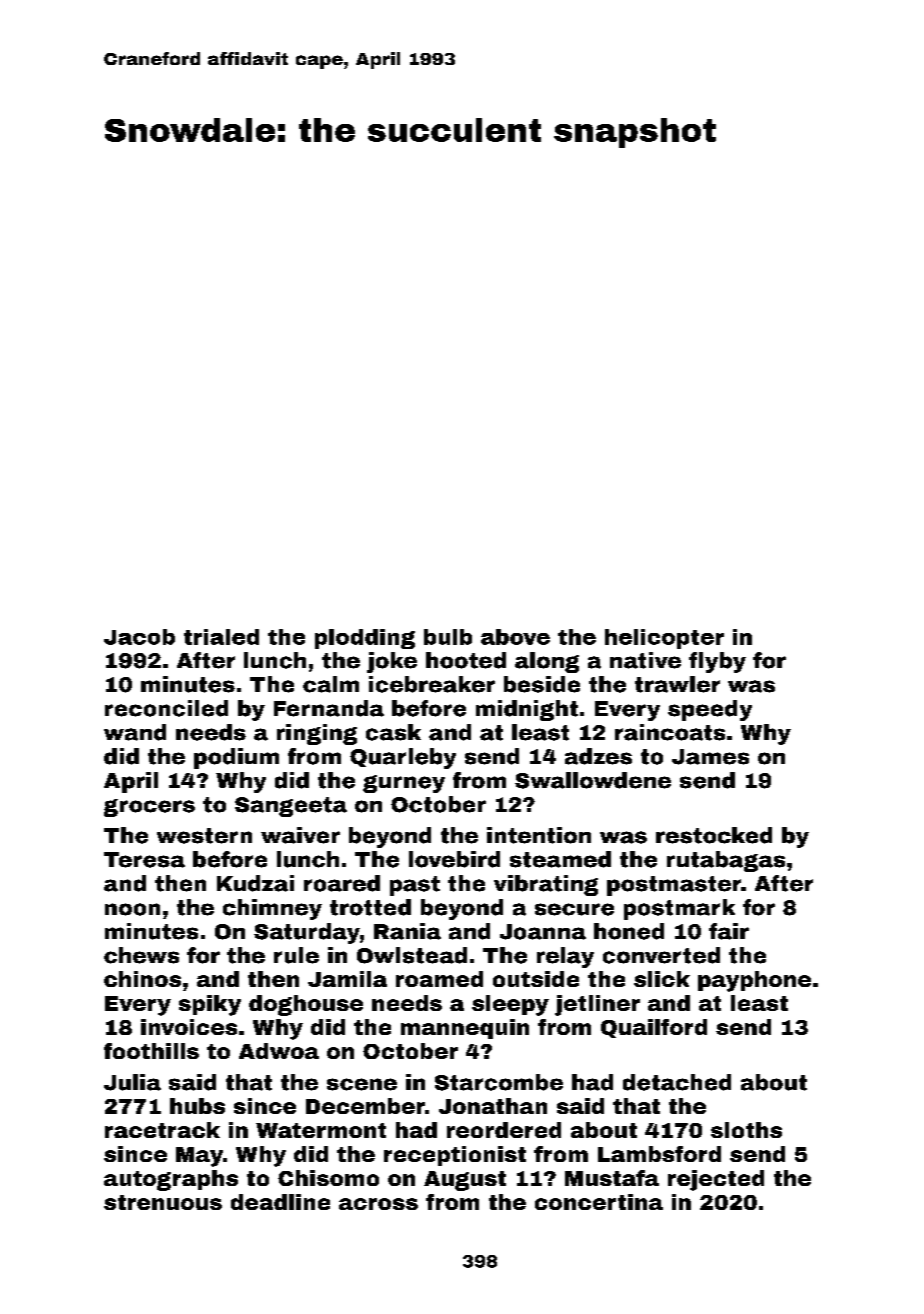  Describe the element at coordinates (221, 637) in the screenshot. I see `trialed` at that location.
